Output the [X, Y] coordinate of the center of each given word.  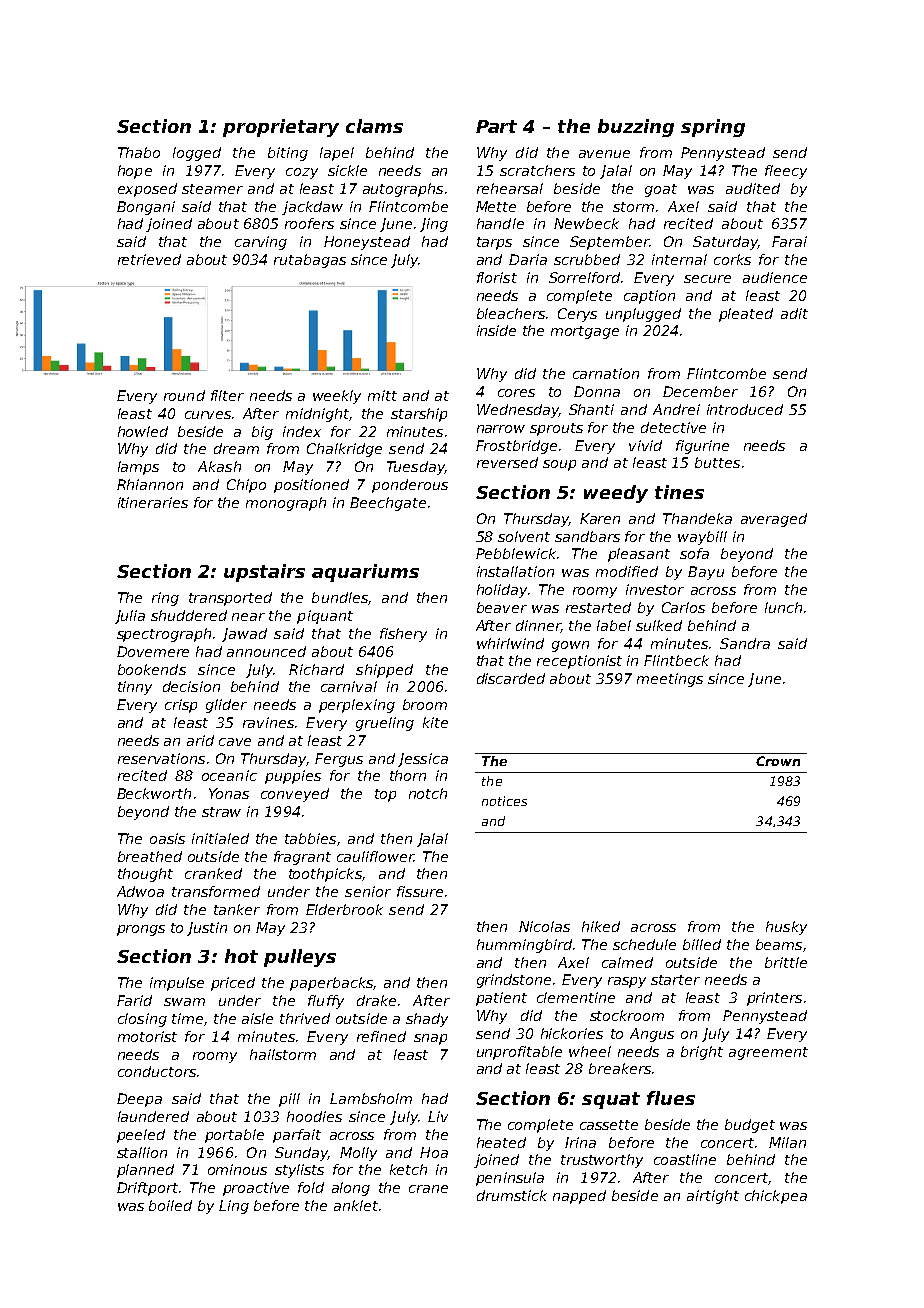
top [385, 795]
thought [145, 875]
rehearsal [510, 188]
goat [661, 190]
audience [775, 277]
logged [197, 154]
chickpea [776, 1197]
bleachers [511, 313]
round [184, 395]
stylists [299, 1171]
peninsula [510, 1179]
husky [786, 928]
